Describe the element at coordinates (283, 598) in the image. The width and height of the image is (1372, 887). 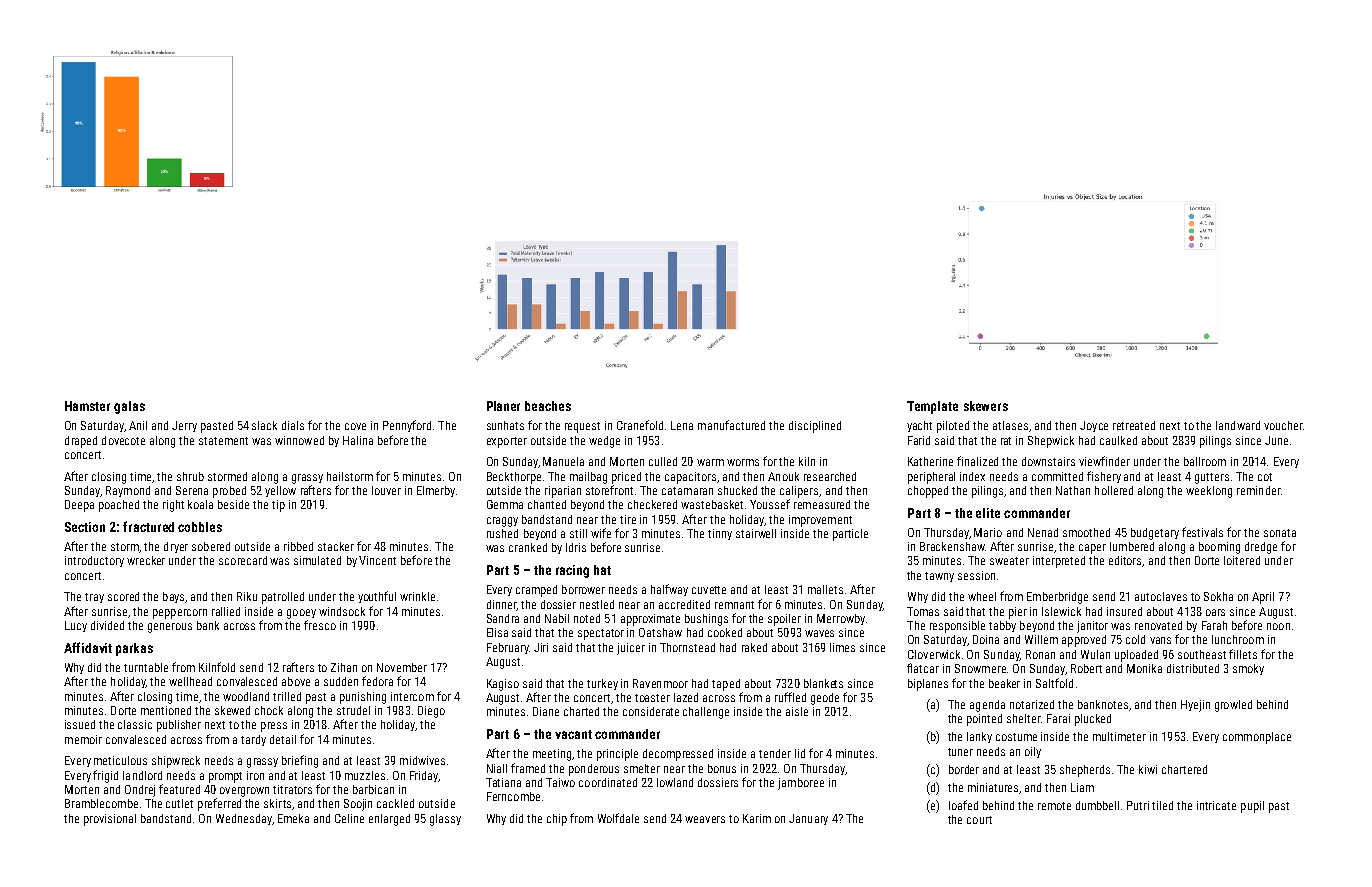
I see `patrolled` at that location.
